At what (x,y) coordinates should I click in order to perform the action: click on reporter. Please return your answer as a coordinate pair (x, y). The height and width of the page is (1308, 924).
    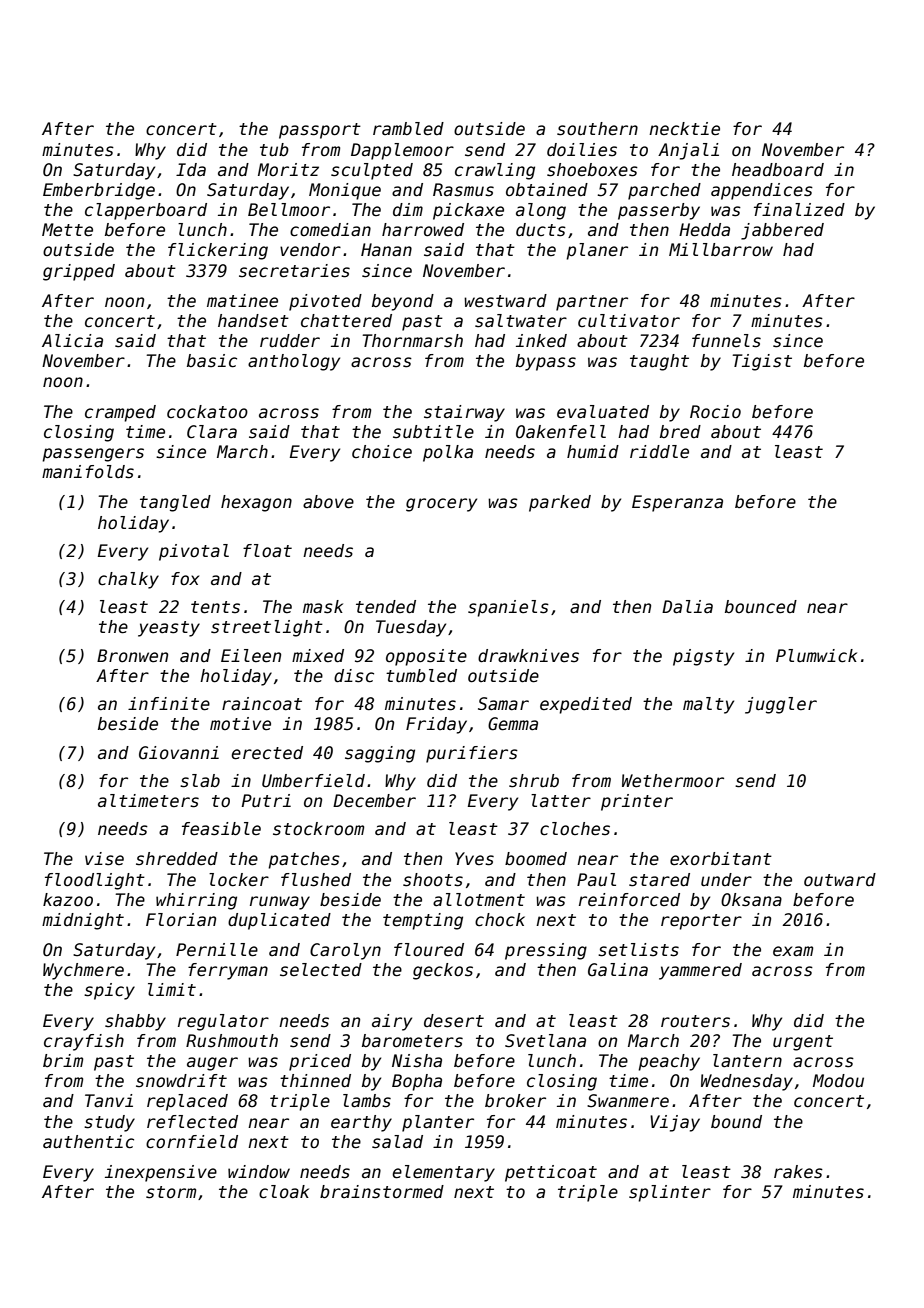
    Looking at the image, I should click on (701, 922).
